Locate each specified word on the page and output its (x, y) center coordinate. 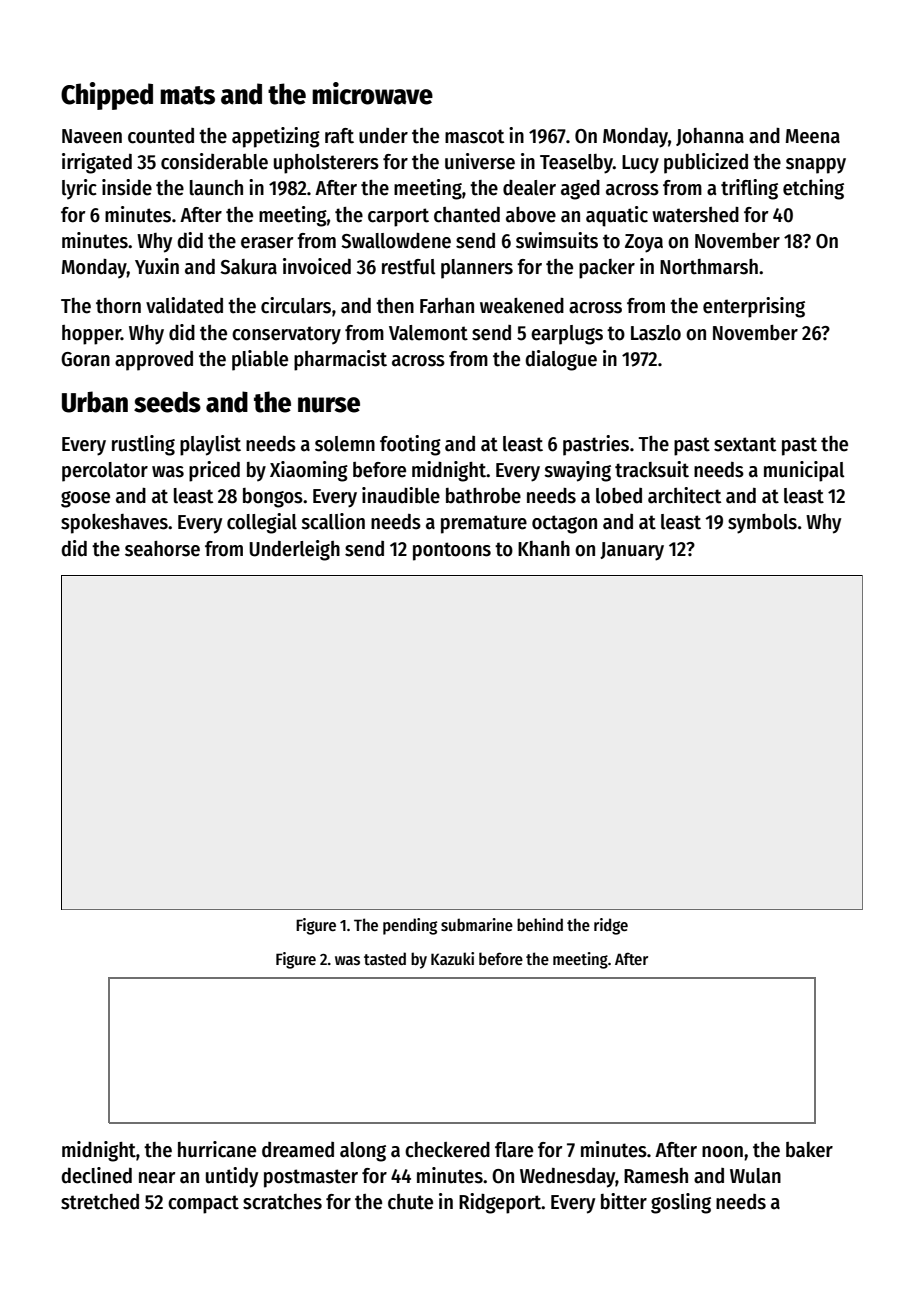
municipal (804, 471)
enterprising (754, 307)
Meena (813, 136)
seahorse (162, 549)
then (395, 306)
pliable (260, 360)
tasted (385, 958)
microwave (372, 93)
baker (809, 1150)
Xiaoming (309, 471)
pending (410, 926)
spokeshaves (114, 524)
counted (161, 136)
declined (96, 1175)
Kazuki (452, 958)
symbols (762, 524)
